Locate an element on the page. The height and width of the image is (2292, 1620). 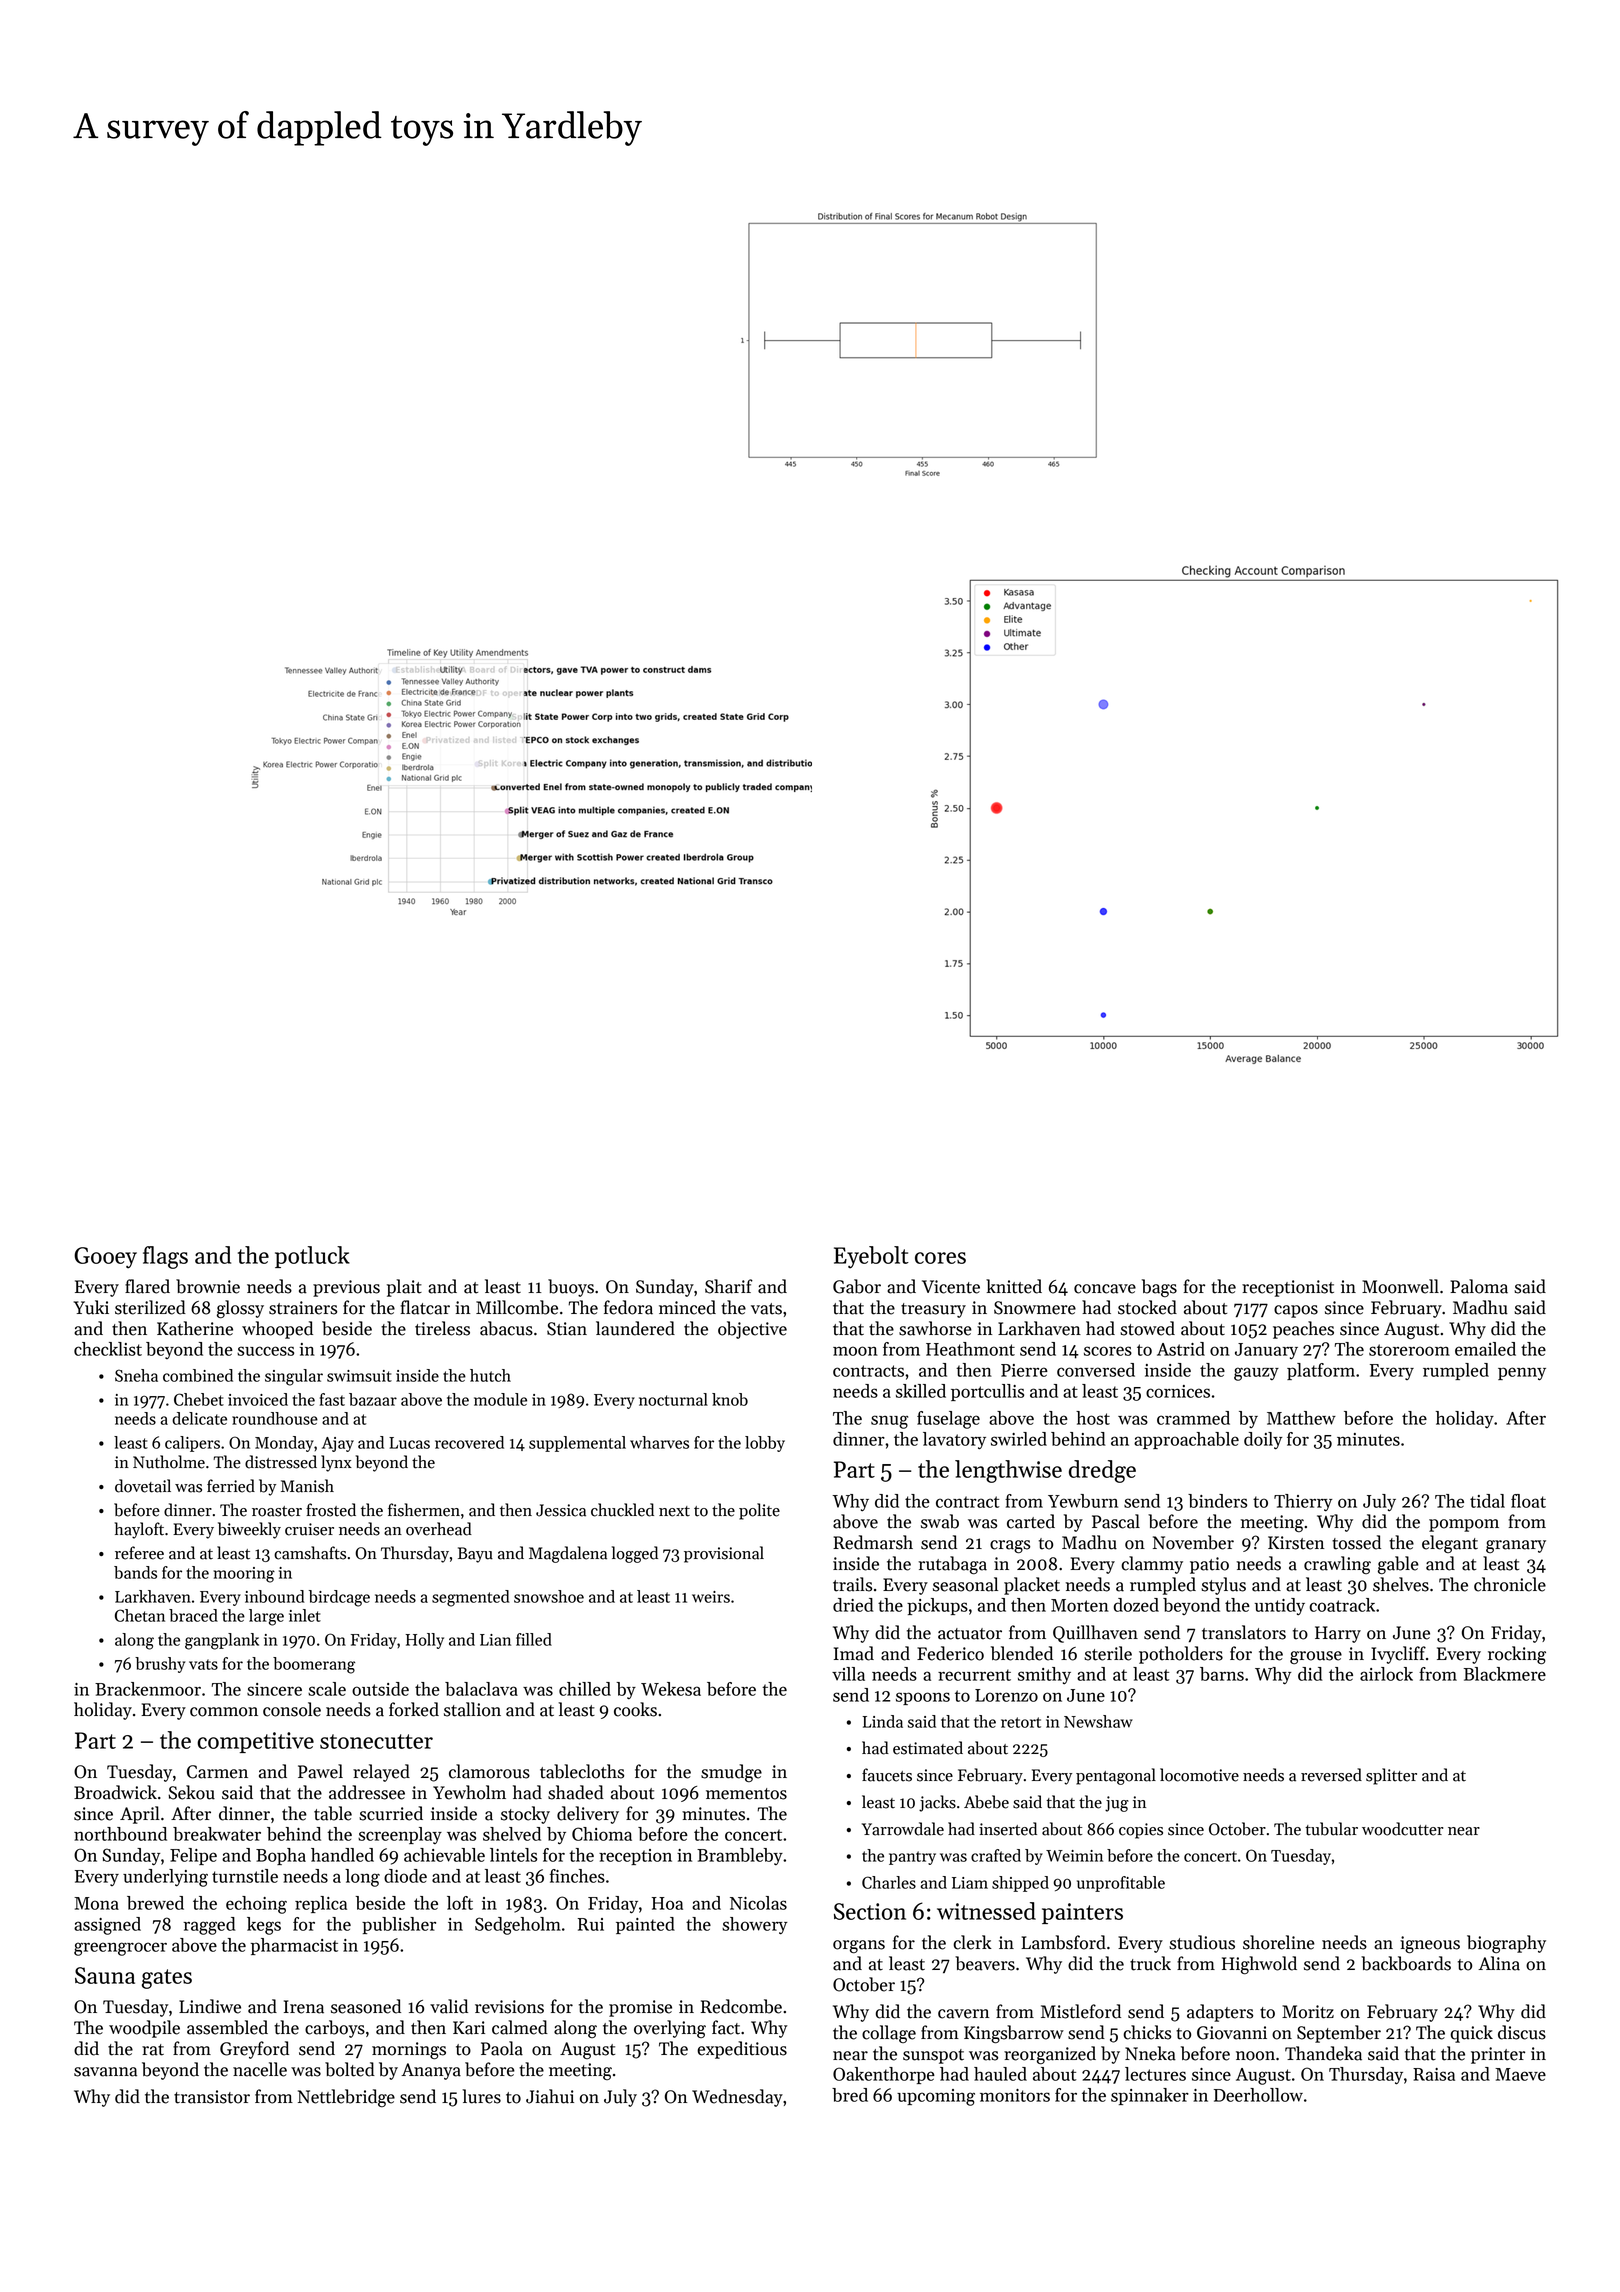
mementos is located at coordinates (746, 1794).
